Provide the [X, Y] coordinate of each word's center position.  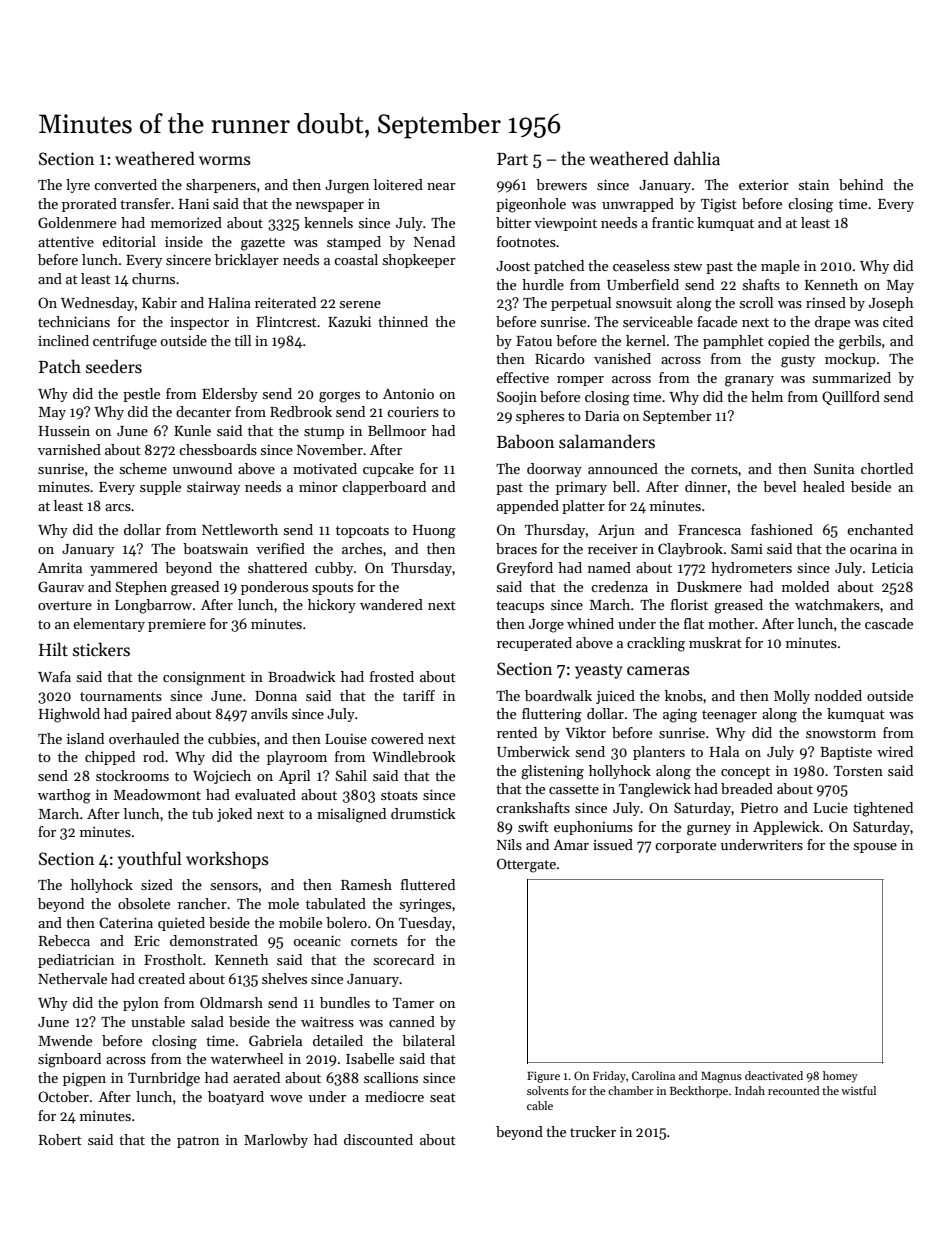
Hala [724, 751]
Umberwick [533, 751]
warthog [64, 796]
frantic [673, 222]
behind [861, 184]
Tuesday [425, 924]
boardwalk [558, 695]
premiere [177, 625]
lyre [78, 186]
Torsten [858, 771]
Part [512, 159]
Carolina [653, 1075]
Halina [229, 302]
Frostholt [173, 959]
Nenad [434, 241]
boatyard [236, 1098]
